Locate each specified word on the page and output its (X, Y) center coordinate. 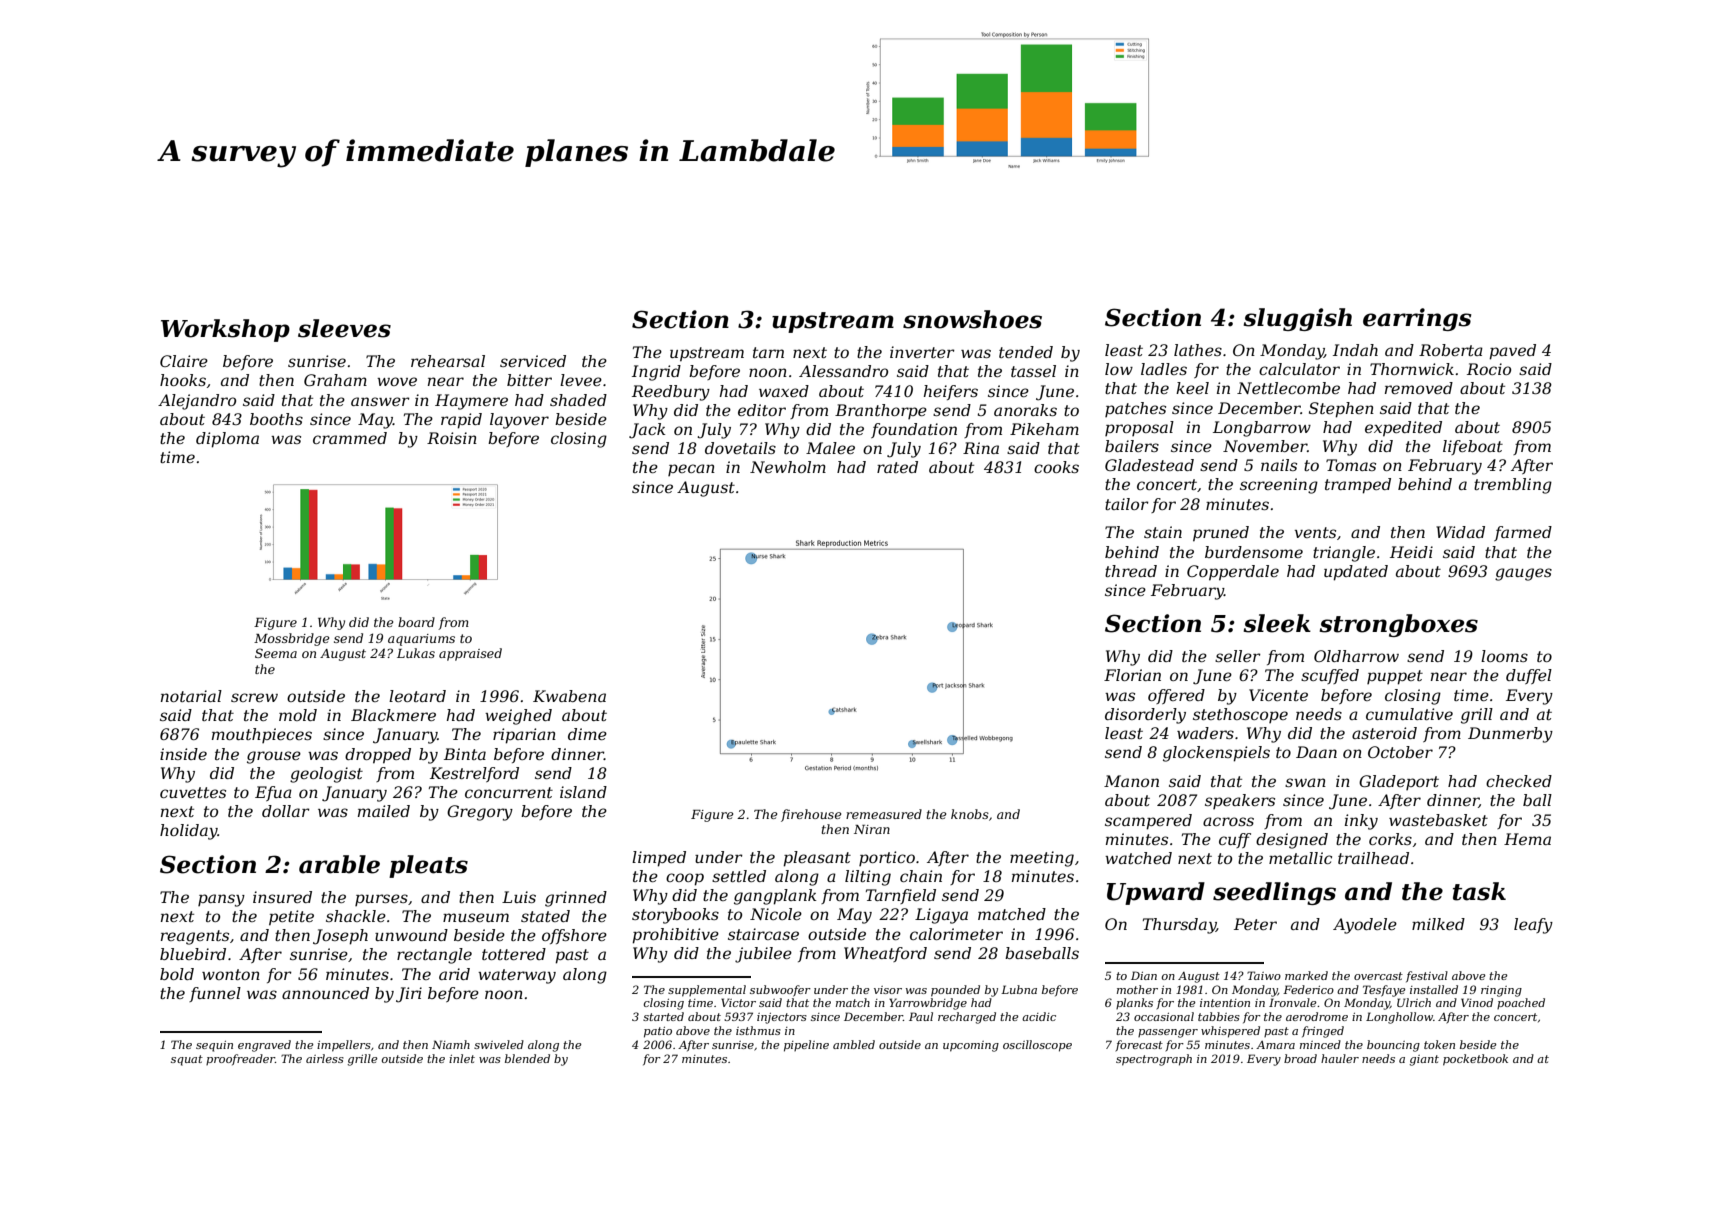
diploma (227, 440)
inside (183, 754)
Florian (1132, 675)
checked (1519, 781)
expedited (1403, 429)
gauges (1523, 574)
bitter (529, 380)
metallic (1300, 858)
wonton (231, 974)
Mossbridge (291, 639)
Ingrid (656, 373)
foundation (914, 430)
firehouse (811, 815)
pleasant (817, 859)
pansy (221, 900)
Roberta (1451, 350)
